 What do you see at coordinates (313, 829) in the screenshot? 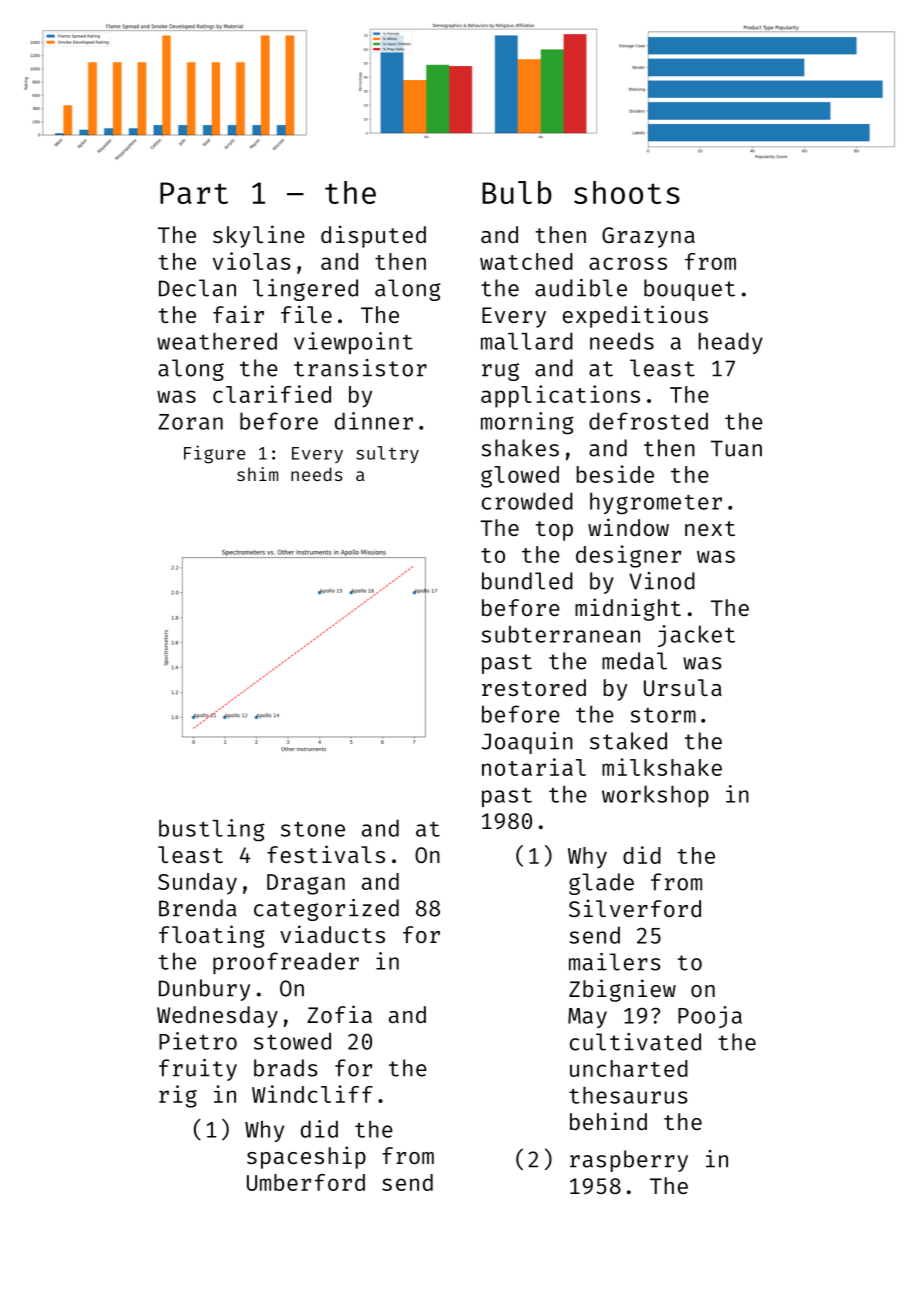
I see `stone` at bounding box center [313, 829].
